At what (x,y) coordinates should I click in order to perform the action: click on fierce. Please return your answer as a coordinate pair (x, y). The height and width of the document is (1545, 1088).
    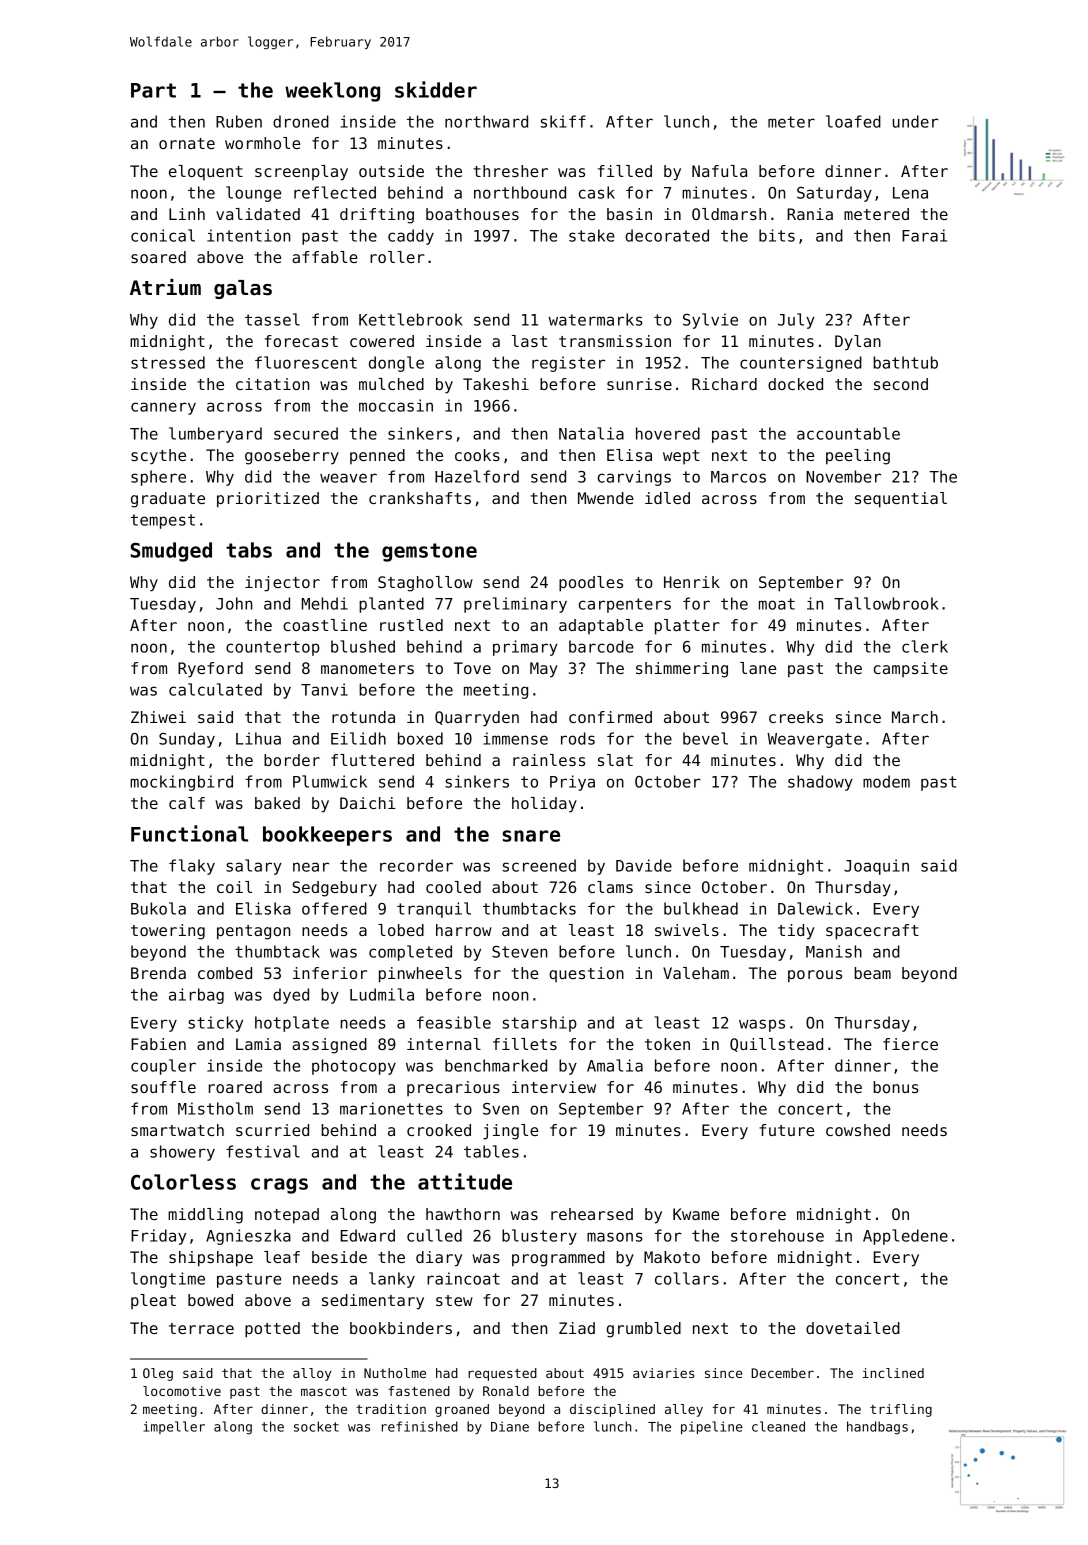
    Looking at the image, I should click on (910, 1044).
